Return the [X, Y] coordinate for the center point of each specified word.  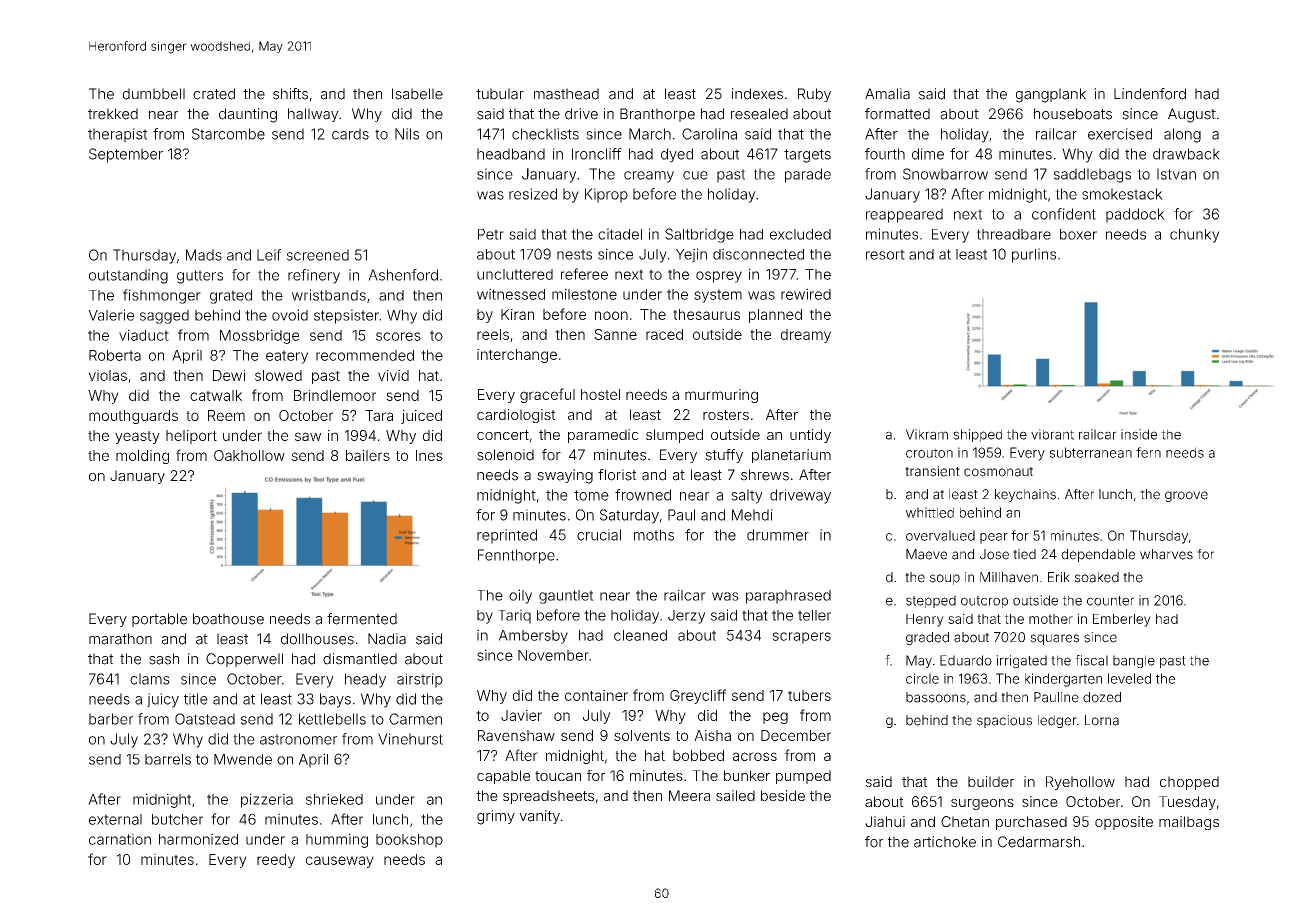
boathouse [228, 619]
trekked [113, 114]
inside [1139, 434]
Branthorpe [657, 115]
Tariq [514, 616]
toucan [558, 776]
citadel [620, 234]
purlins [1034, 255]
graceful [547, 395]
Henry [925, 620]
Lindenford [1150, 94]
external [115, 819]
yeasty [137, 437]
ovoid [290, 315]
